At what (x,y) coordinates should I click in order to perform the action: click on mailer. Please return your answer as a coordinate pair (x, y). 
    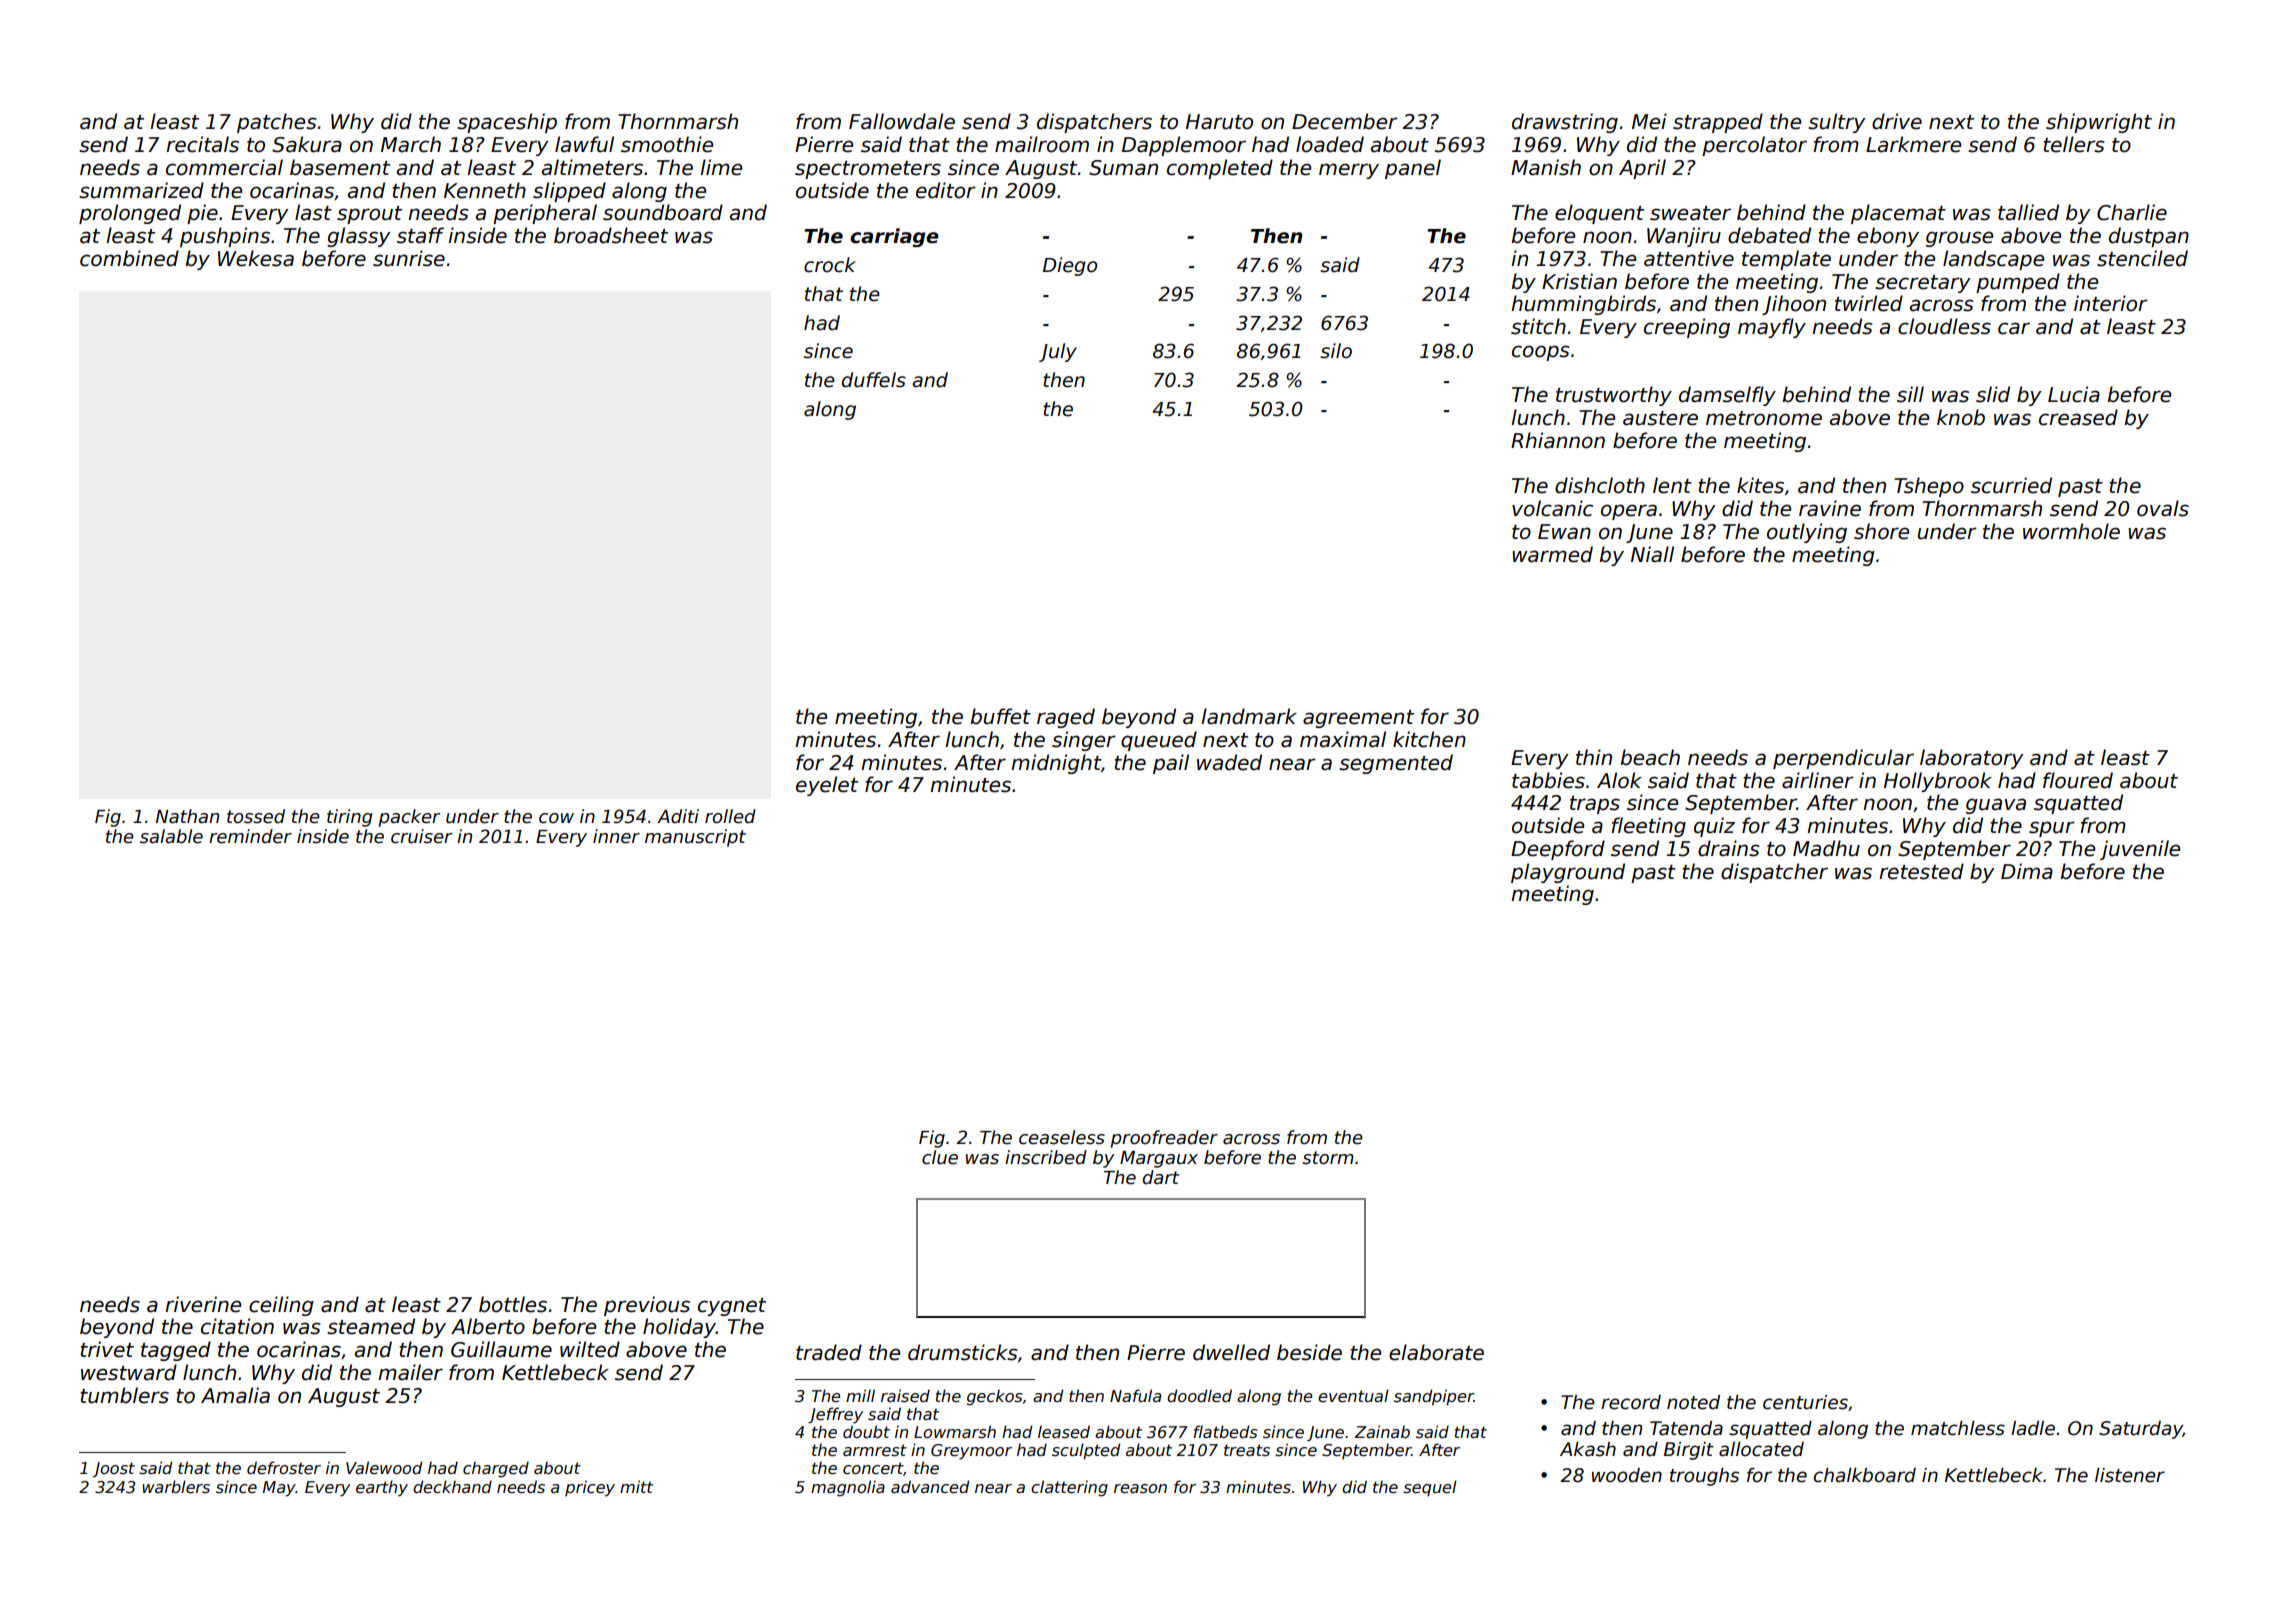
    Looking at the image, I should click on (410, 1372).
